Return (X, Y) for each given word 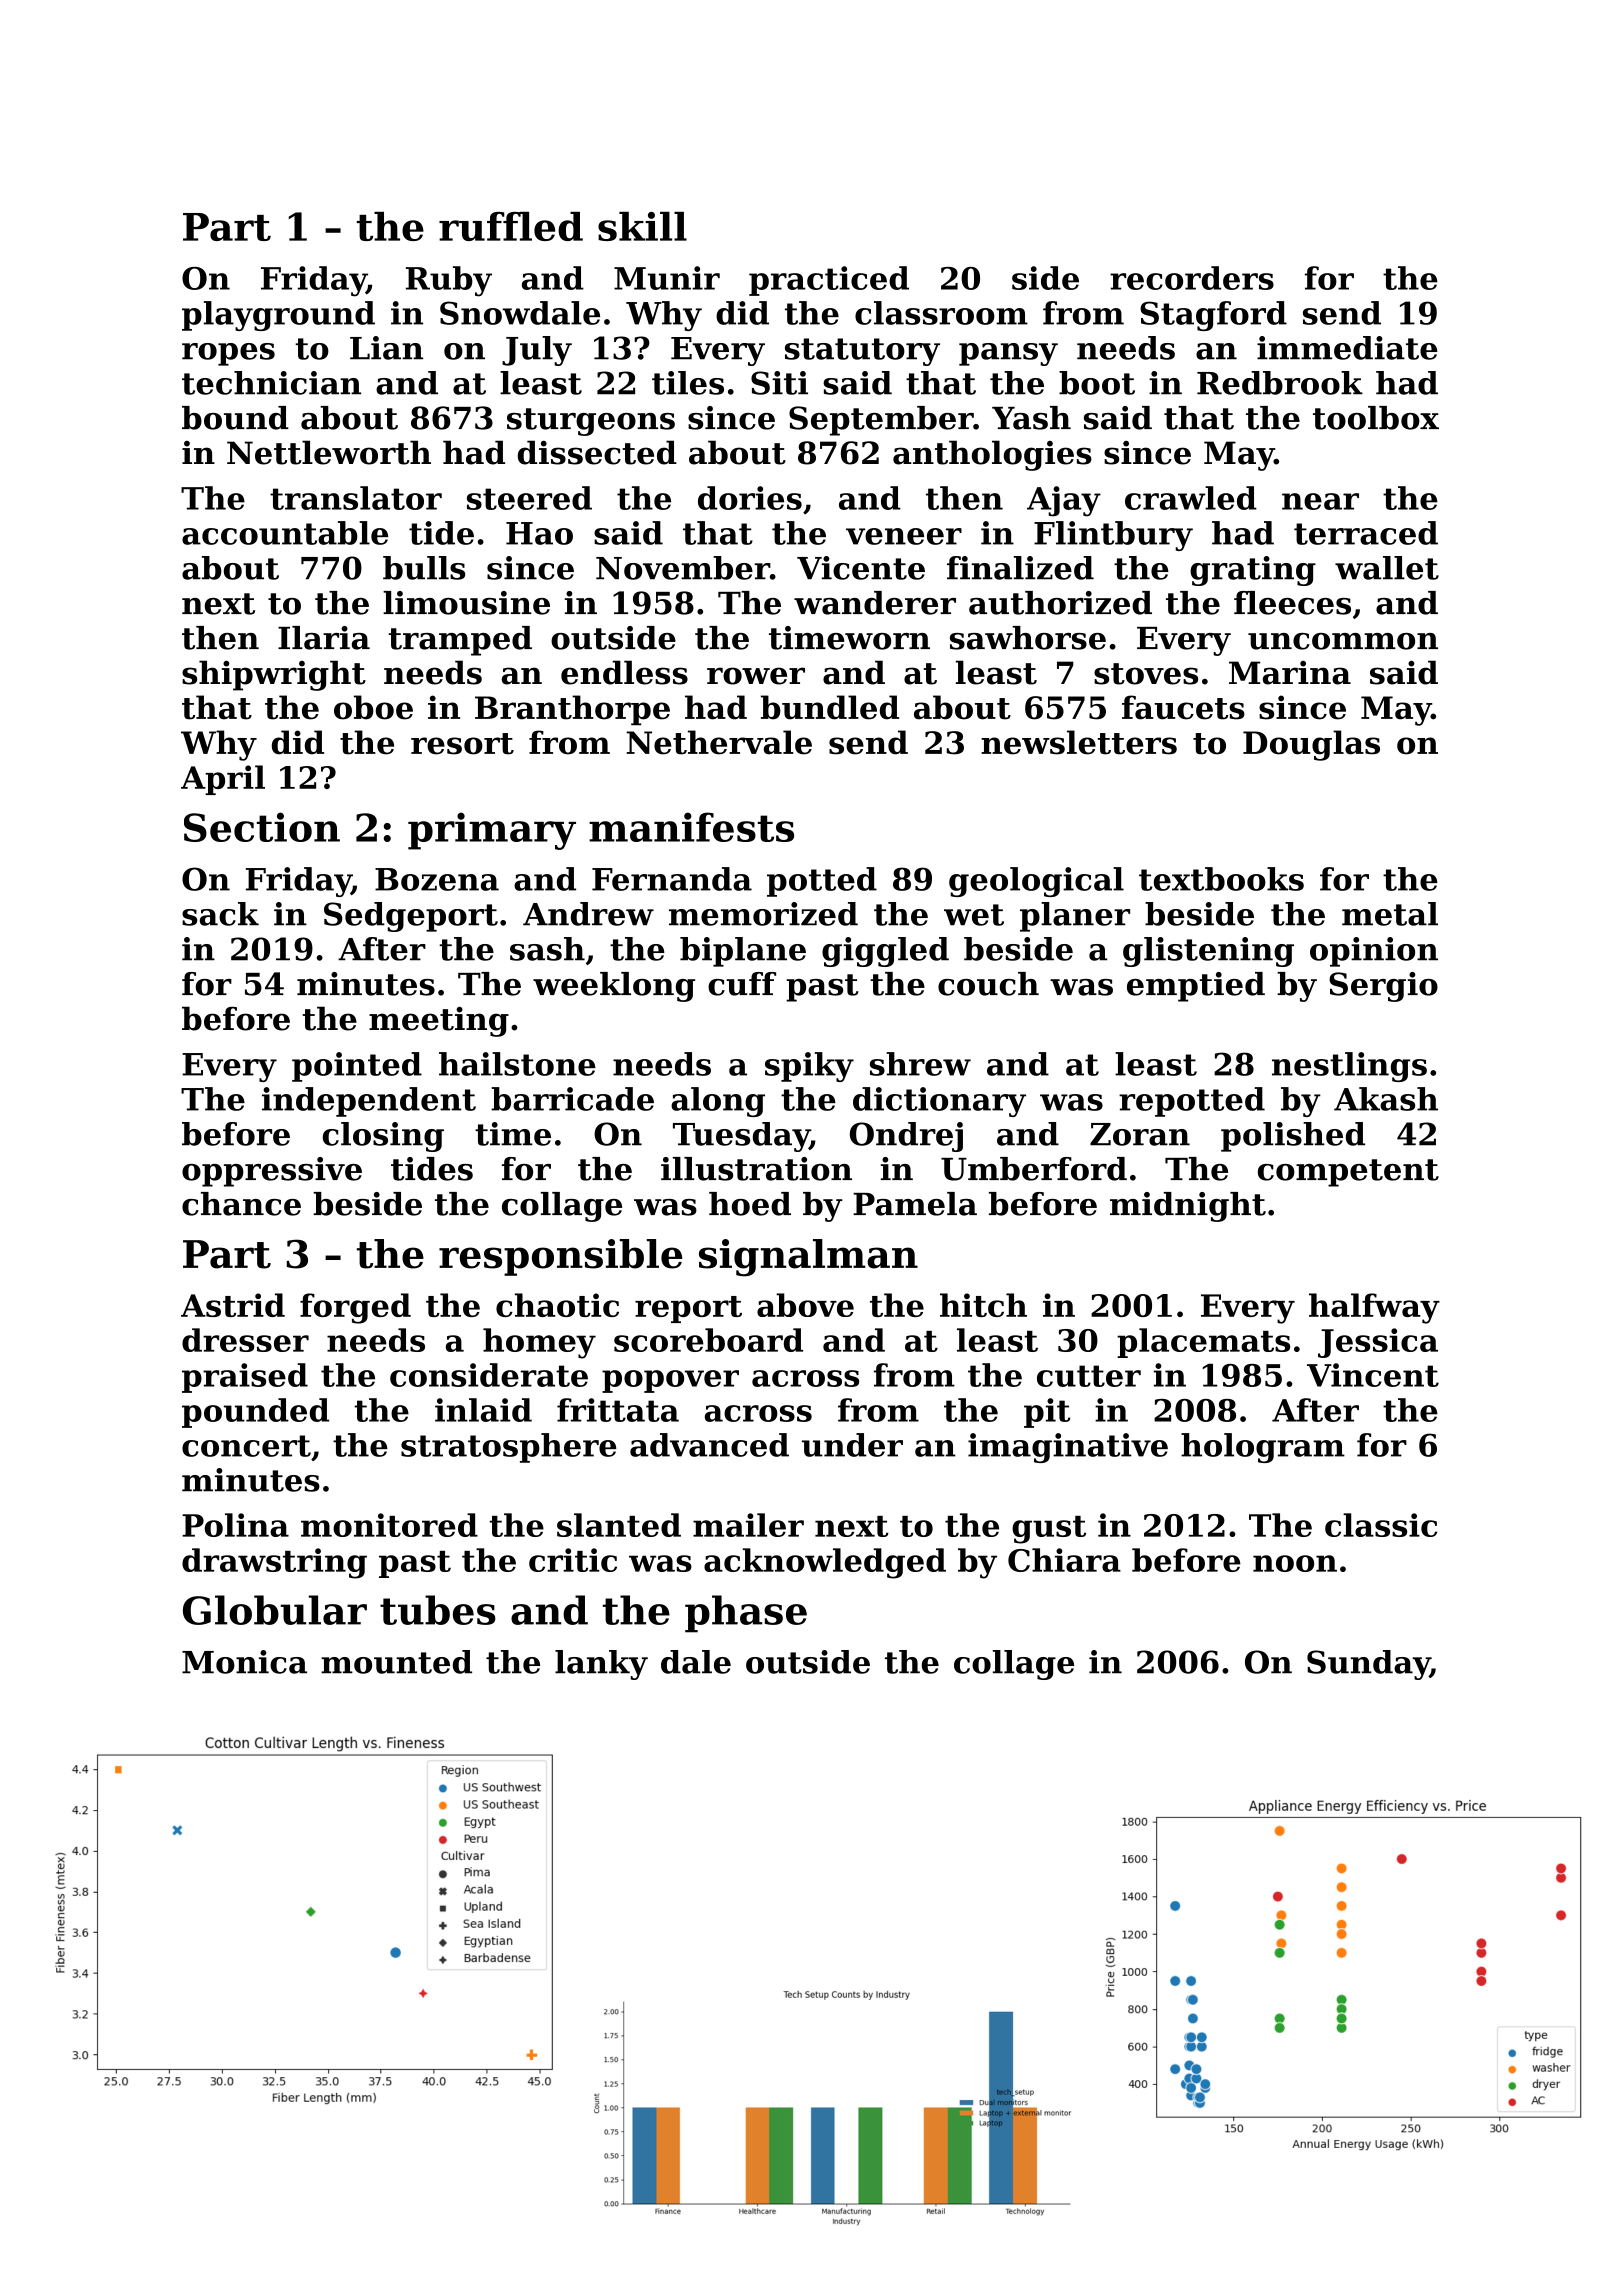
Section (262, 827)
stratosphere (509, 1448)
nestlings (1349, 1067)
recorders (1192, 278)
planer (1075, 917)
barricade (572, 1099)
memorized (763, 914)
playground (278, 316)
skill (642, 226)
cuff (742, 984)
